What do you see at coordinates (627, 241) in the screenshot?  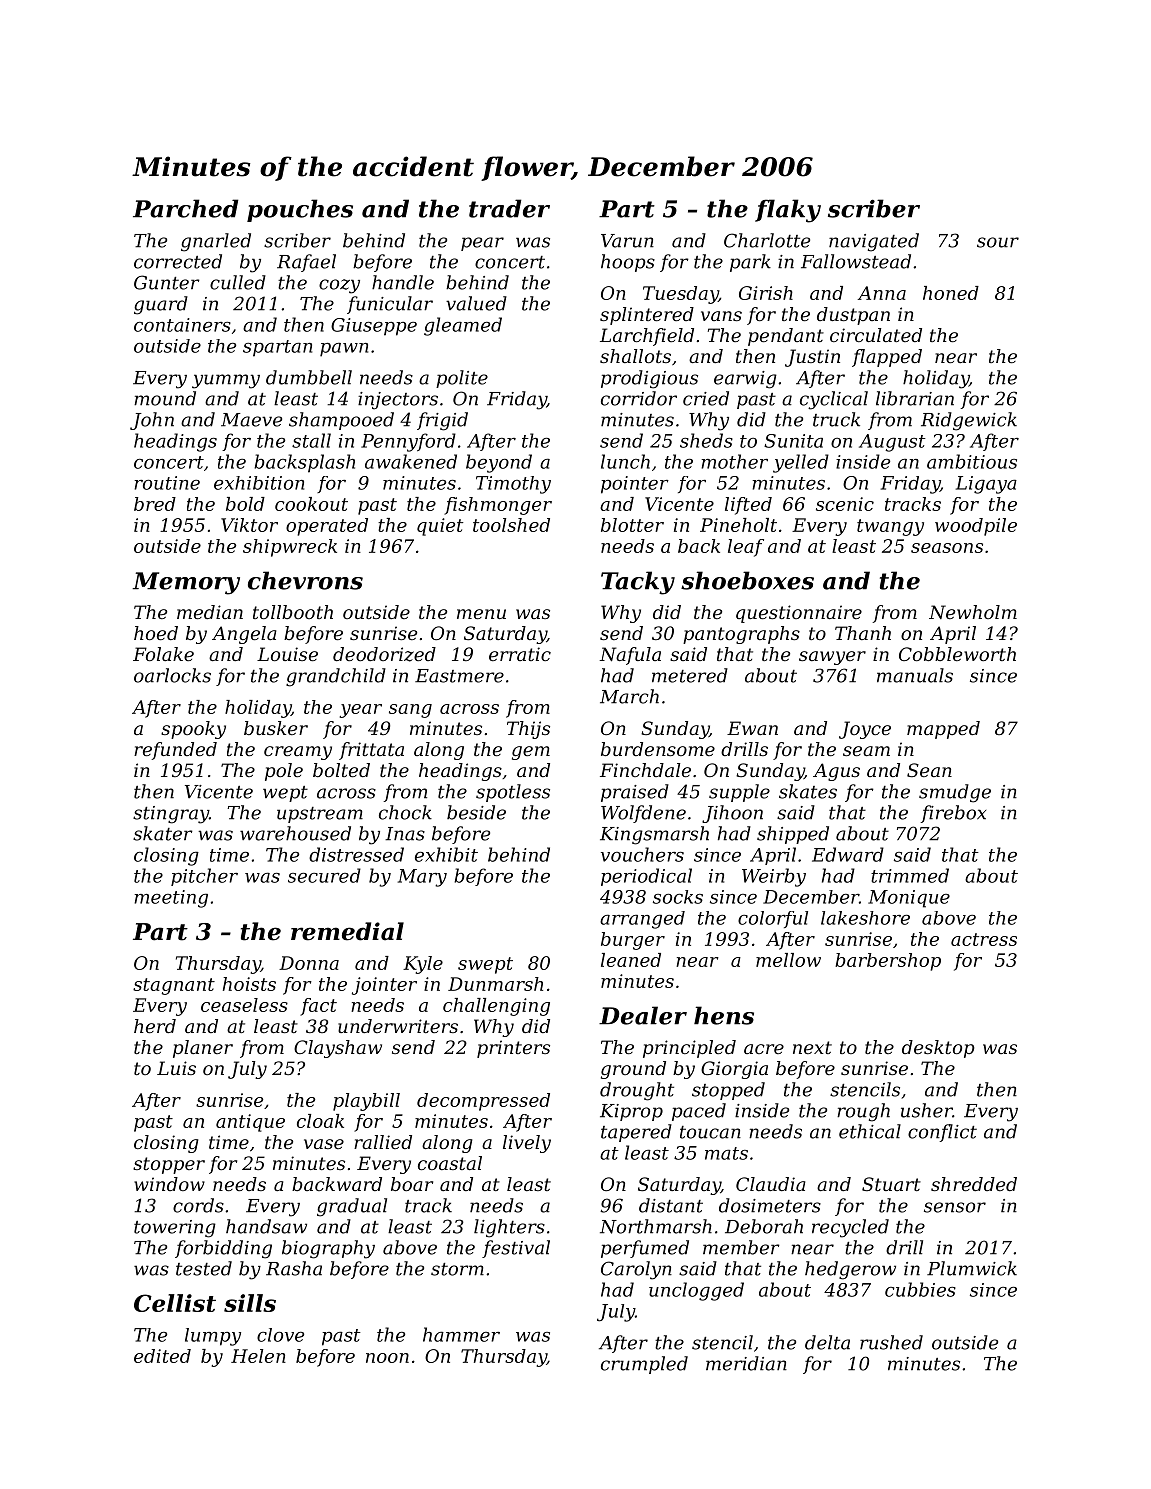 I see `Varun` at bounding box center [627, 241].
